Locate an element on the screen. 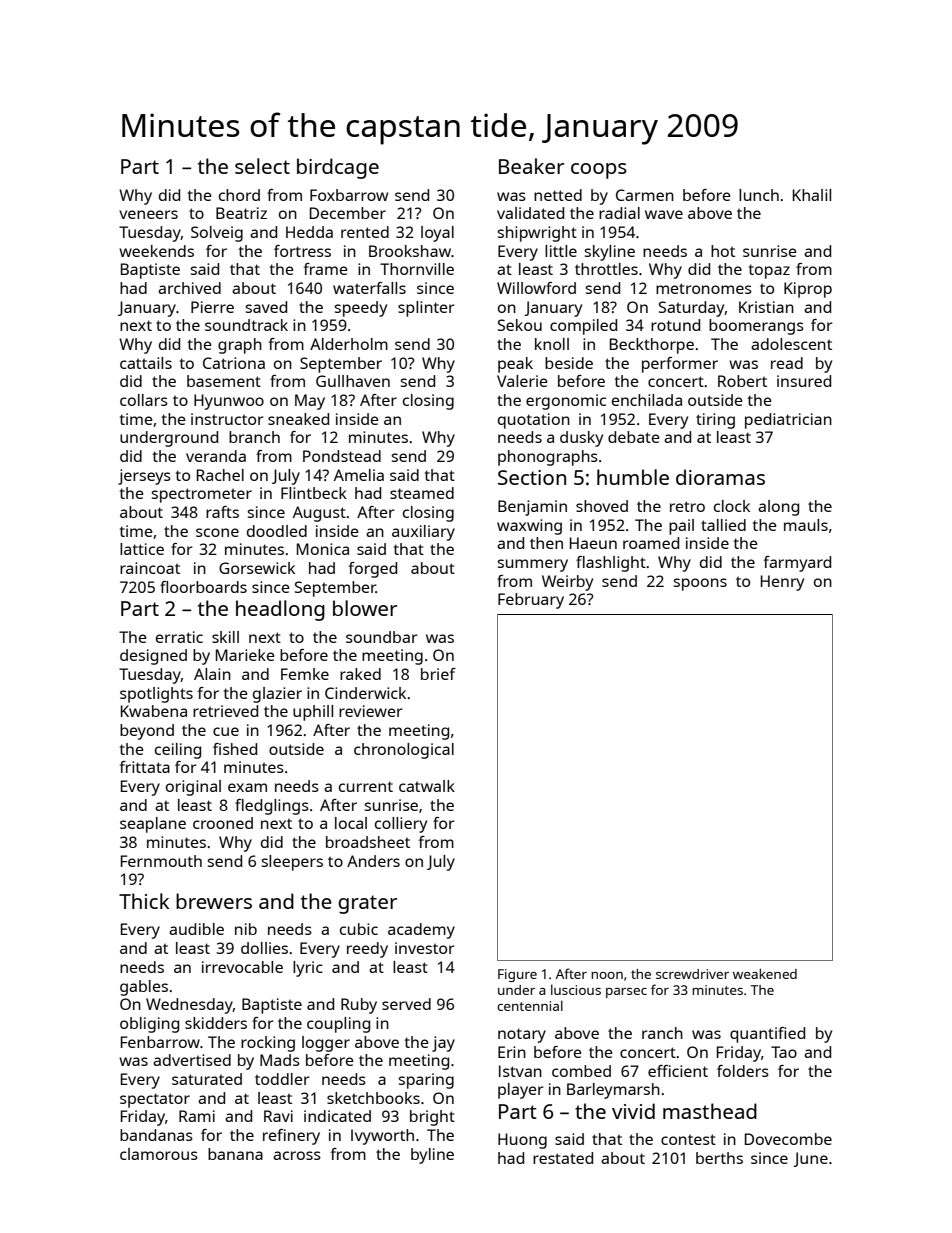 This screenshot has width=952, height=1233. restated is located at coordinates (563, 1158).
